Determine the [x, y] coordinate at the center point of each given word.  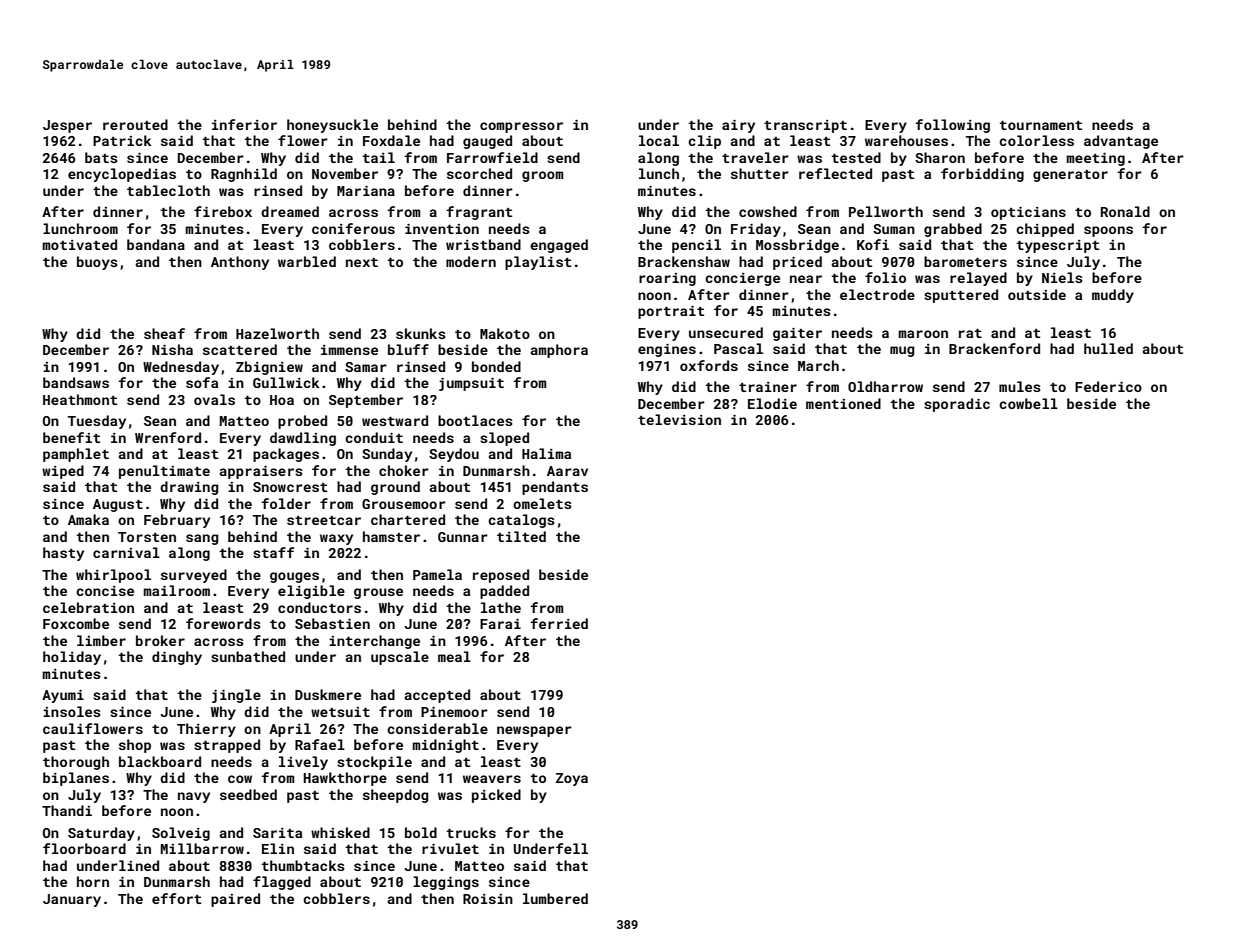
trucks [471, 832]
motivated [79, 244]
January [72, 900]
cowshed [768, 211]
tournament [1041, 125]
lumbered [555, 898]
